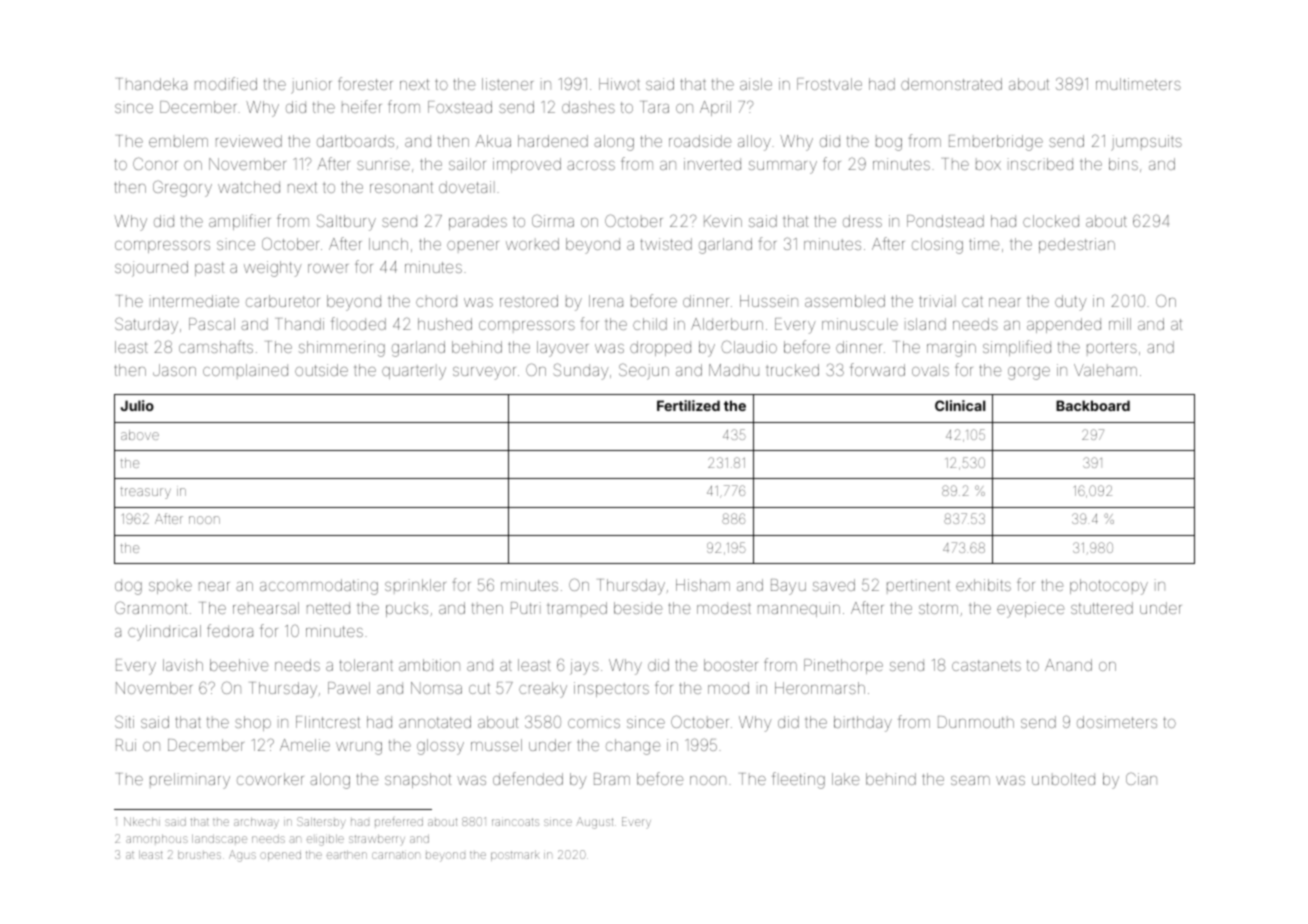 This screenshot has height=924, width=1308. I want to click on jumpsuits, so click(1146, 143).
